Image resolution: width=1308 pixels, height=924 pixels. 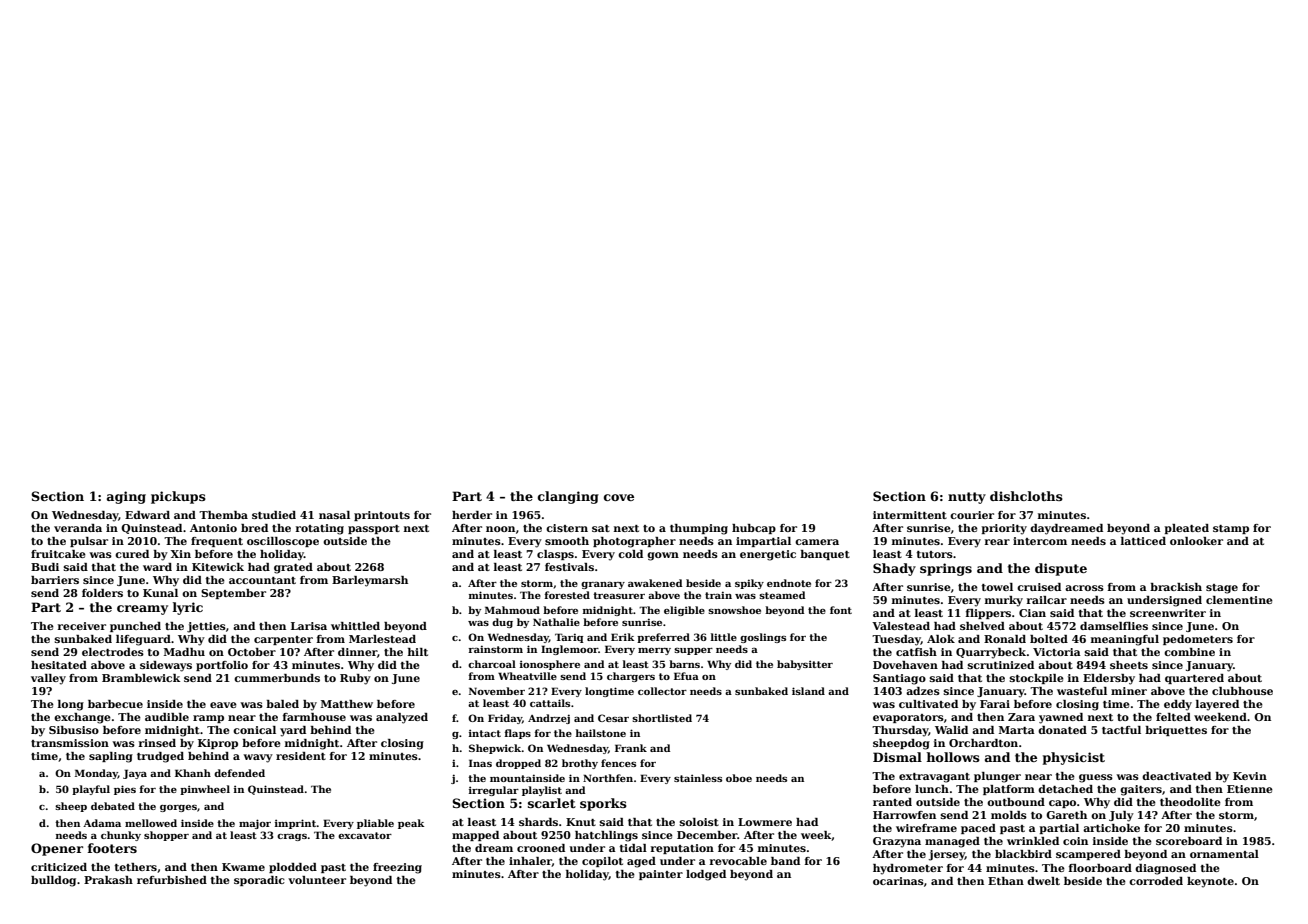 What do you see at coordinates (1026, 496) in the image?
I see `dishcloths` at bounding box center [1026, 496].
